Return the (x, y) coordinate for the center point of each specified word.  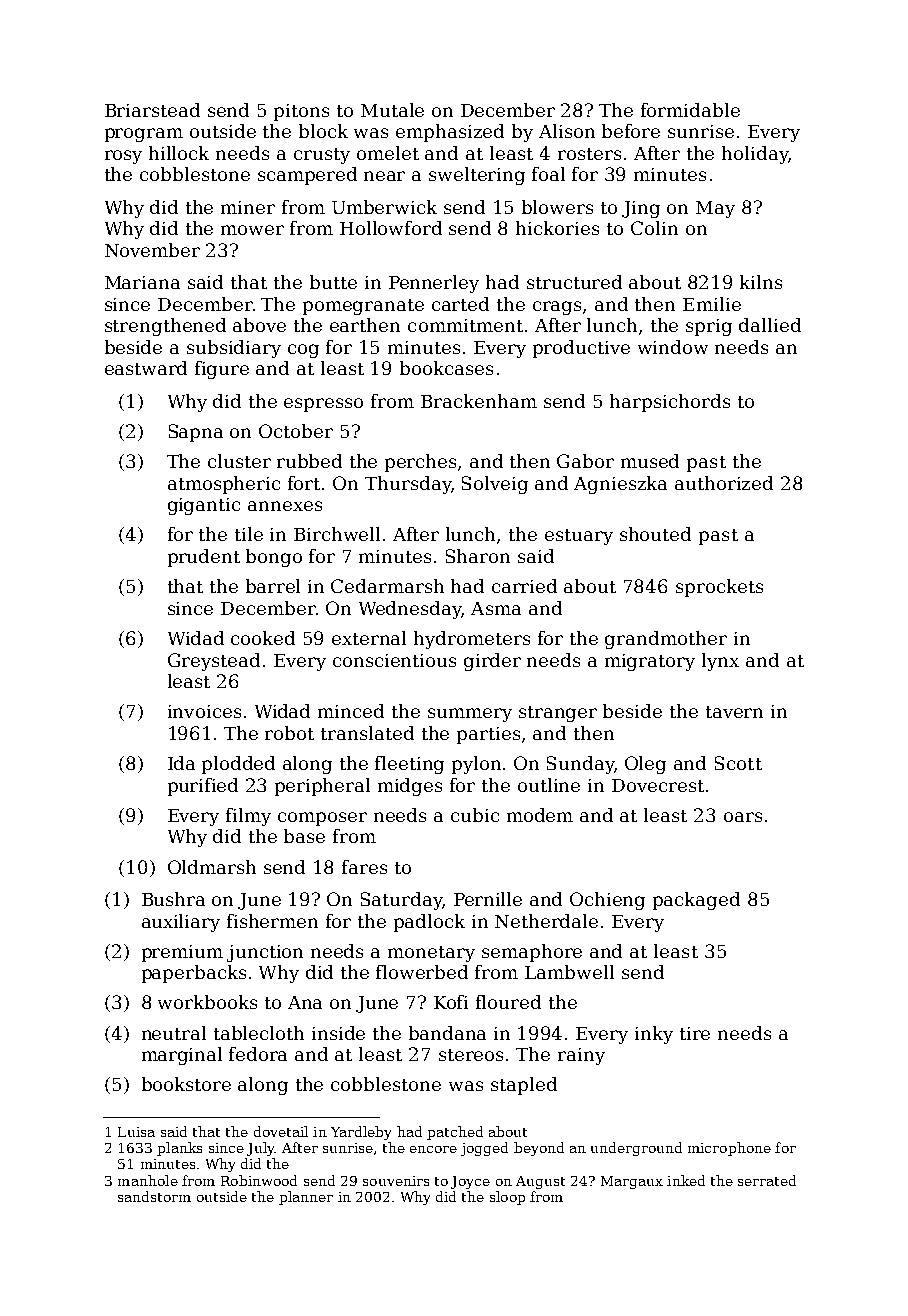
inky (654, 1035)
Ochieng (607, 901)
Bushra (173, 899)
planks (179, 1149)
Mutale (392, 110)
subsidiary (234, 349)
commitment (465, 325)
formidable (690, 110)
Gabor (585, 461)
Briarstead (152, 110)
